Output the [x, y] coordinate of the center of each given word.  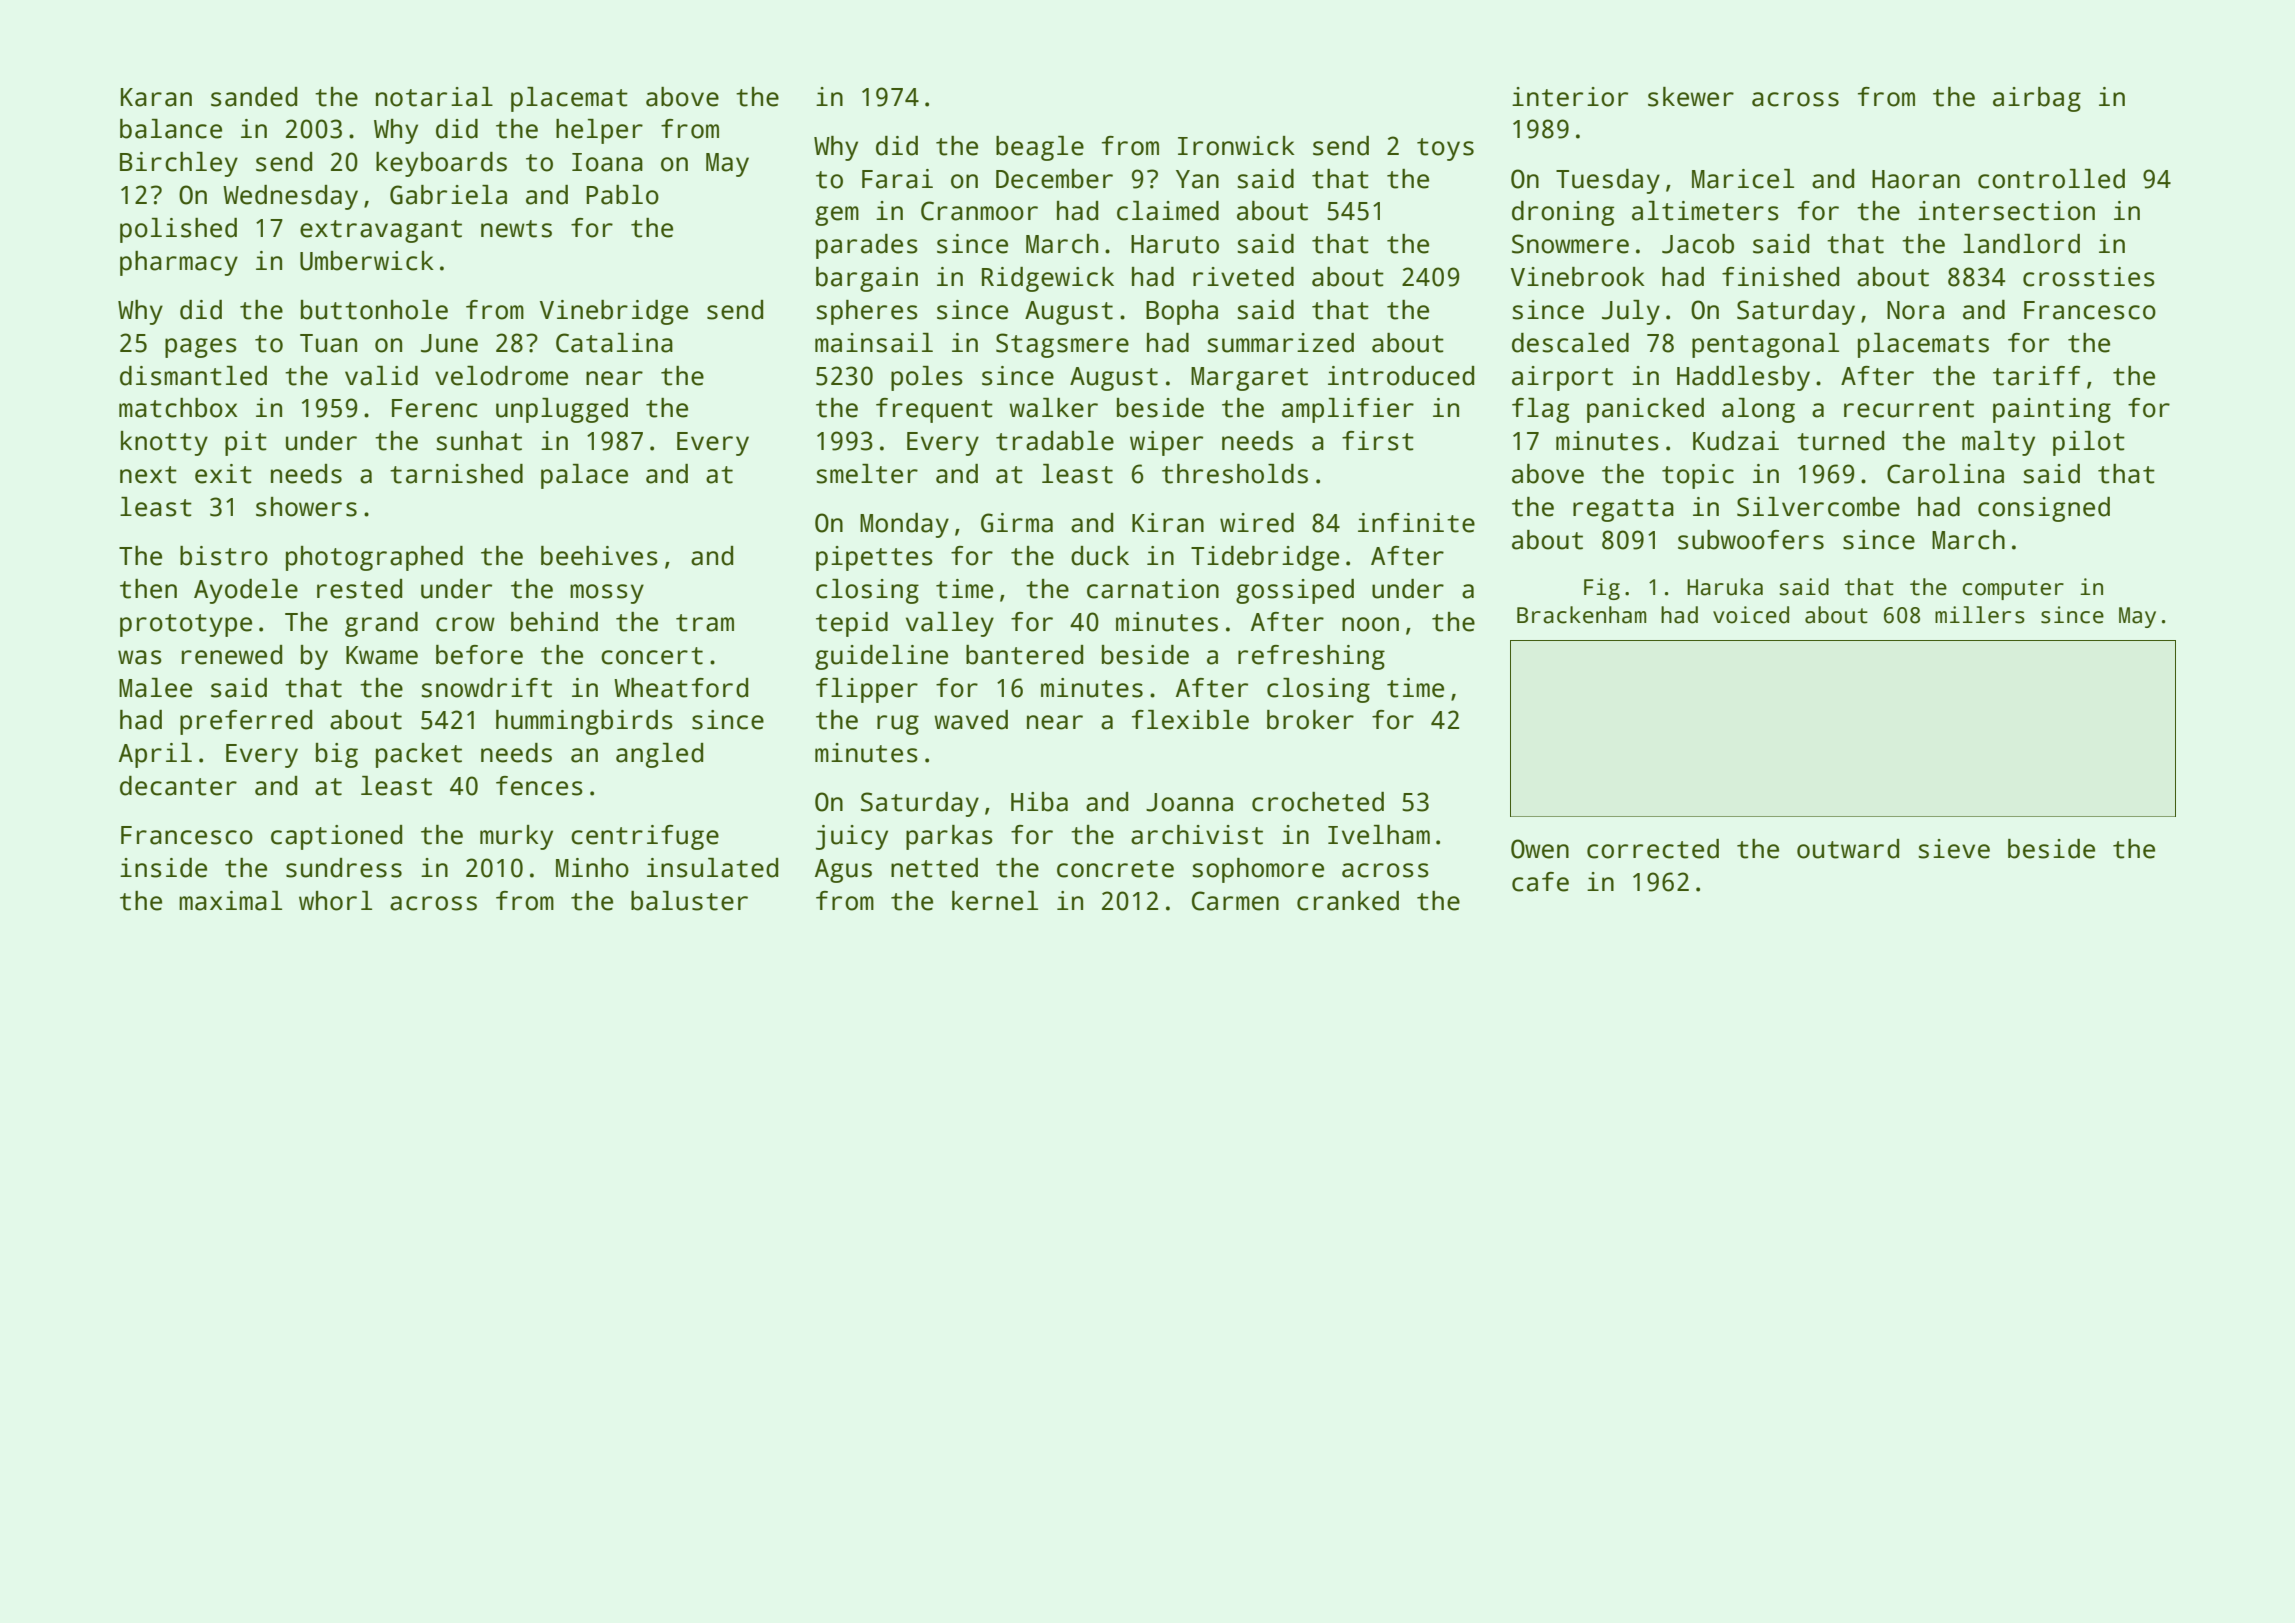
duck [1100, 556]
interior [1570, 97]
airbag [2037, 99]
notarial [434, 97]
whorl [335, 901]
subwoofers [1751, 540]
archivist [1197, 835]
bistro [224, 556]
